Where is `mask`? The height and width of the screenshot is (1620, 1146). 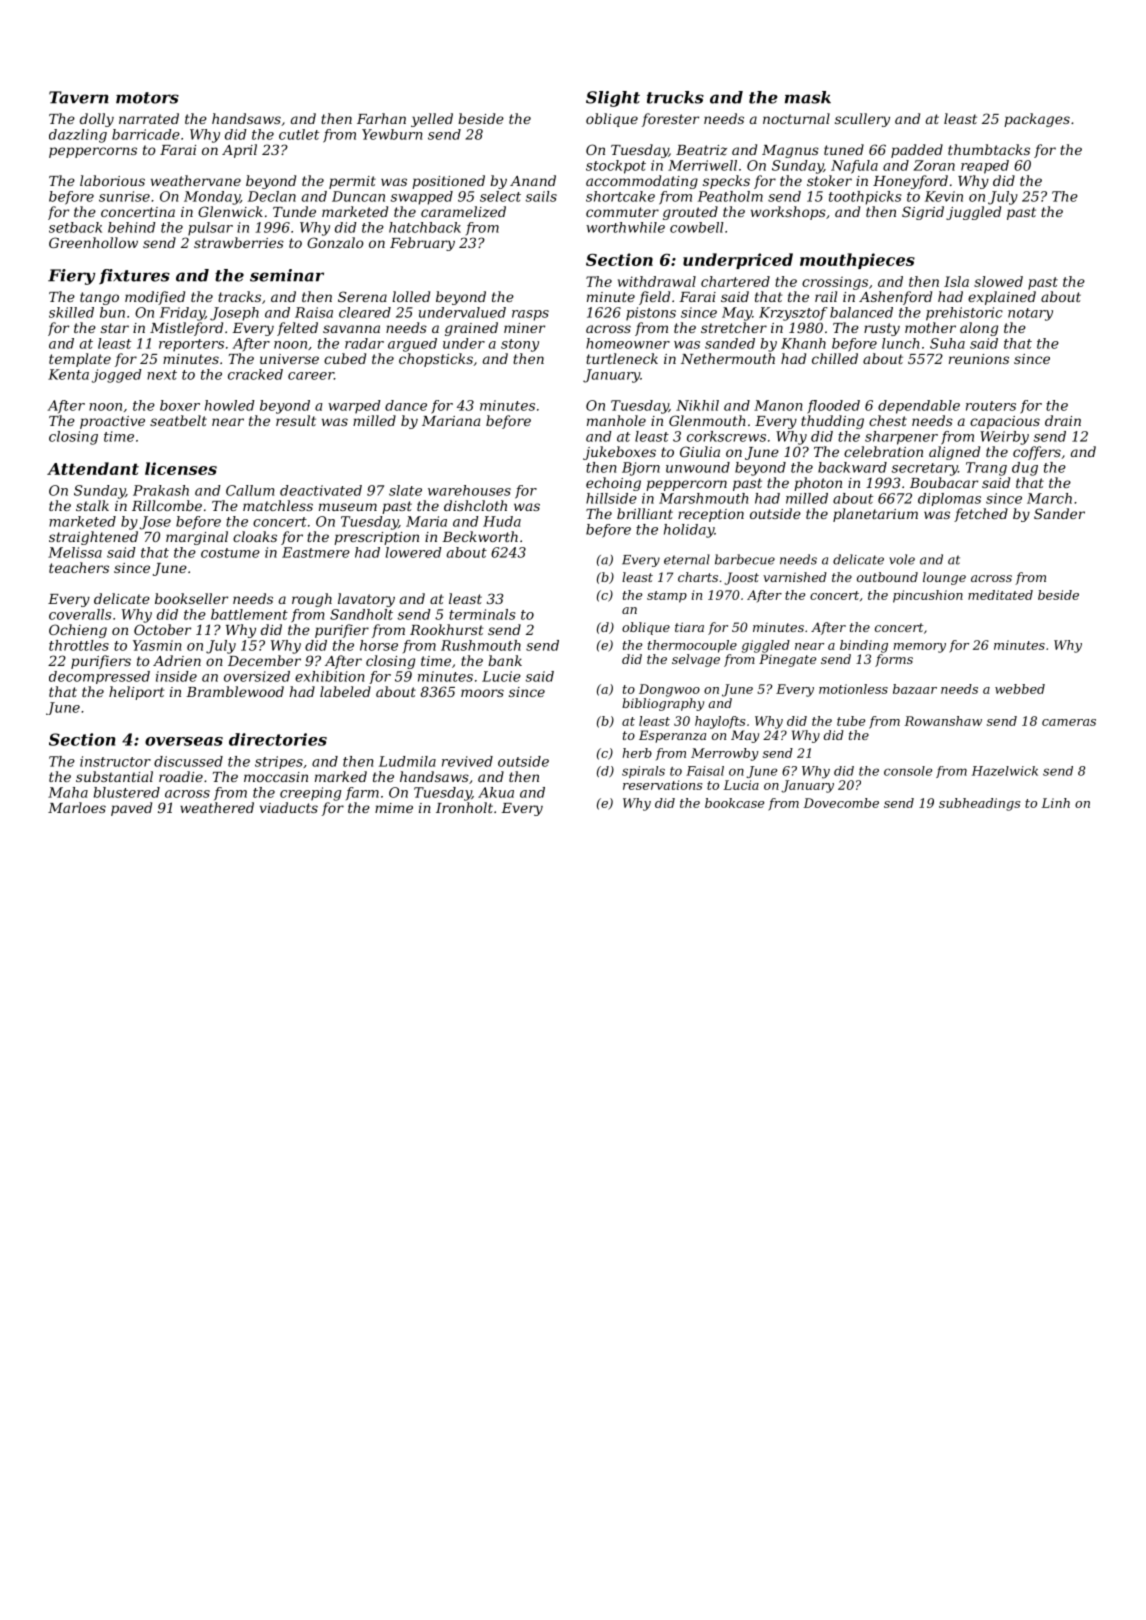 mask is located at coordinates (808, 97).
